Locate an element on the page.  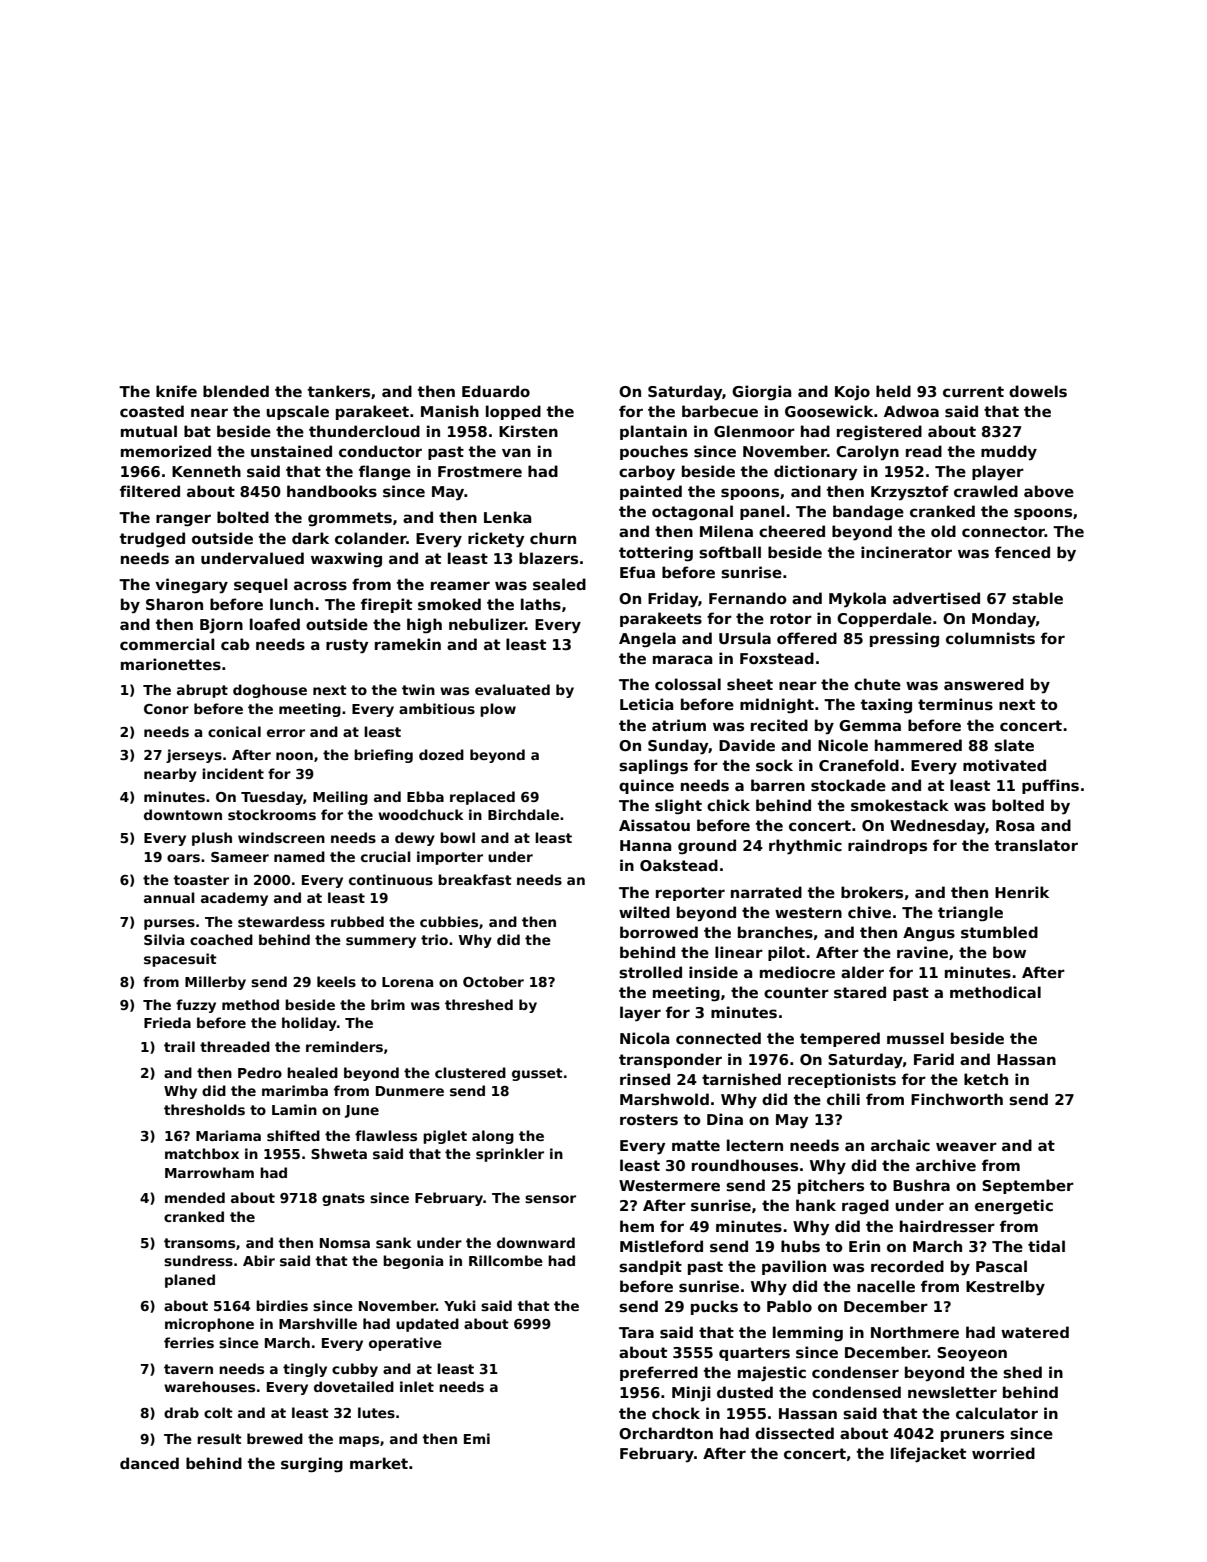
mended is located at coordinates (195, 1197).
